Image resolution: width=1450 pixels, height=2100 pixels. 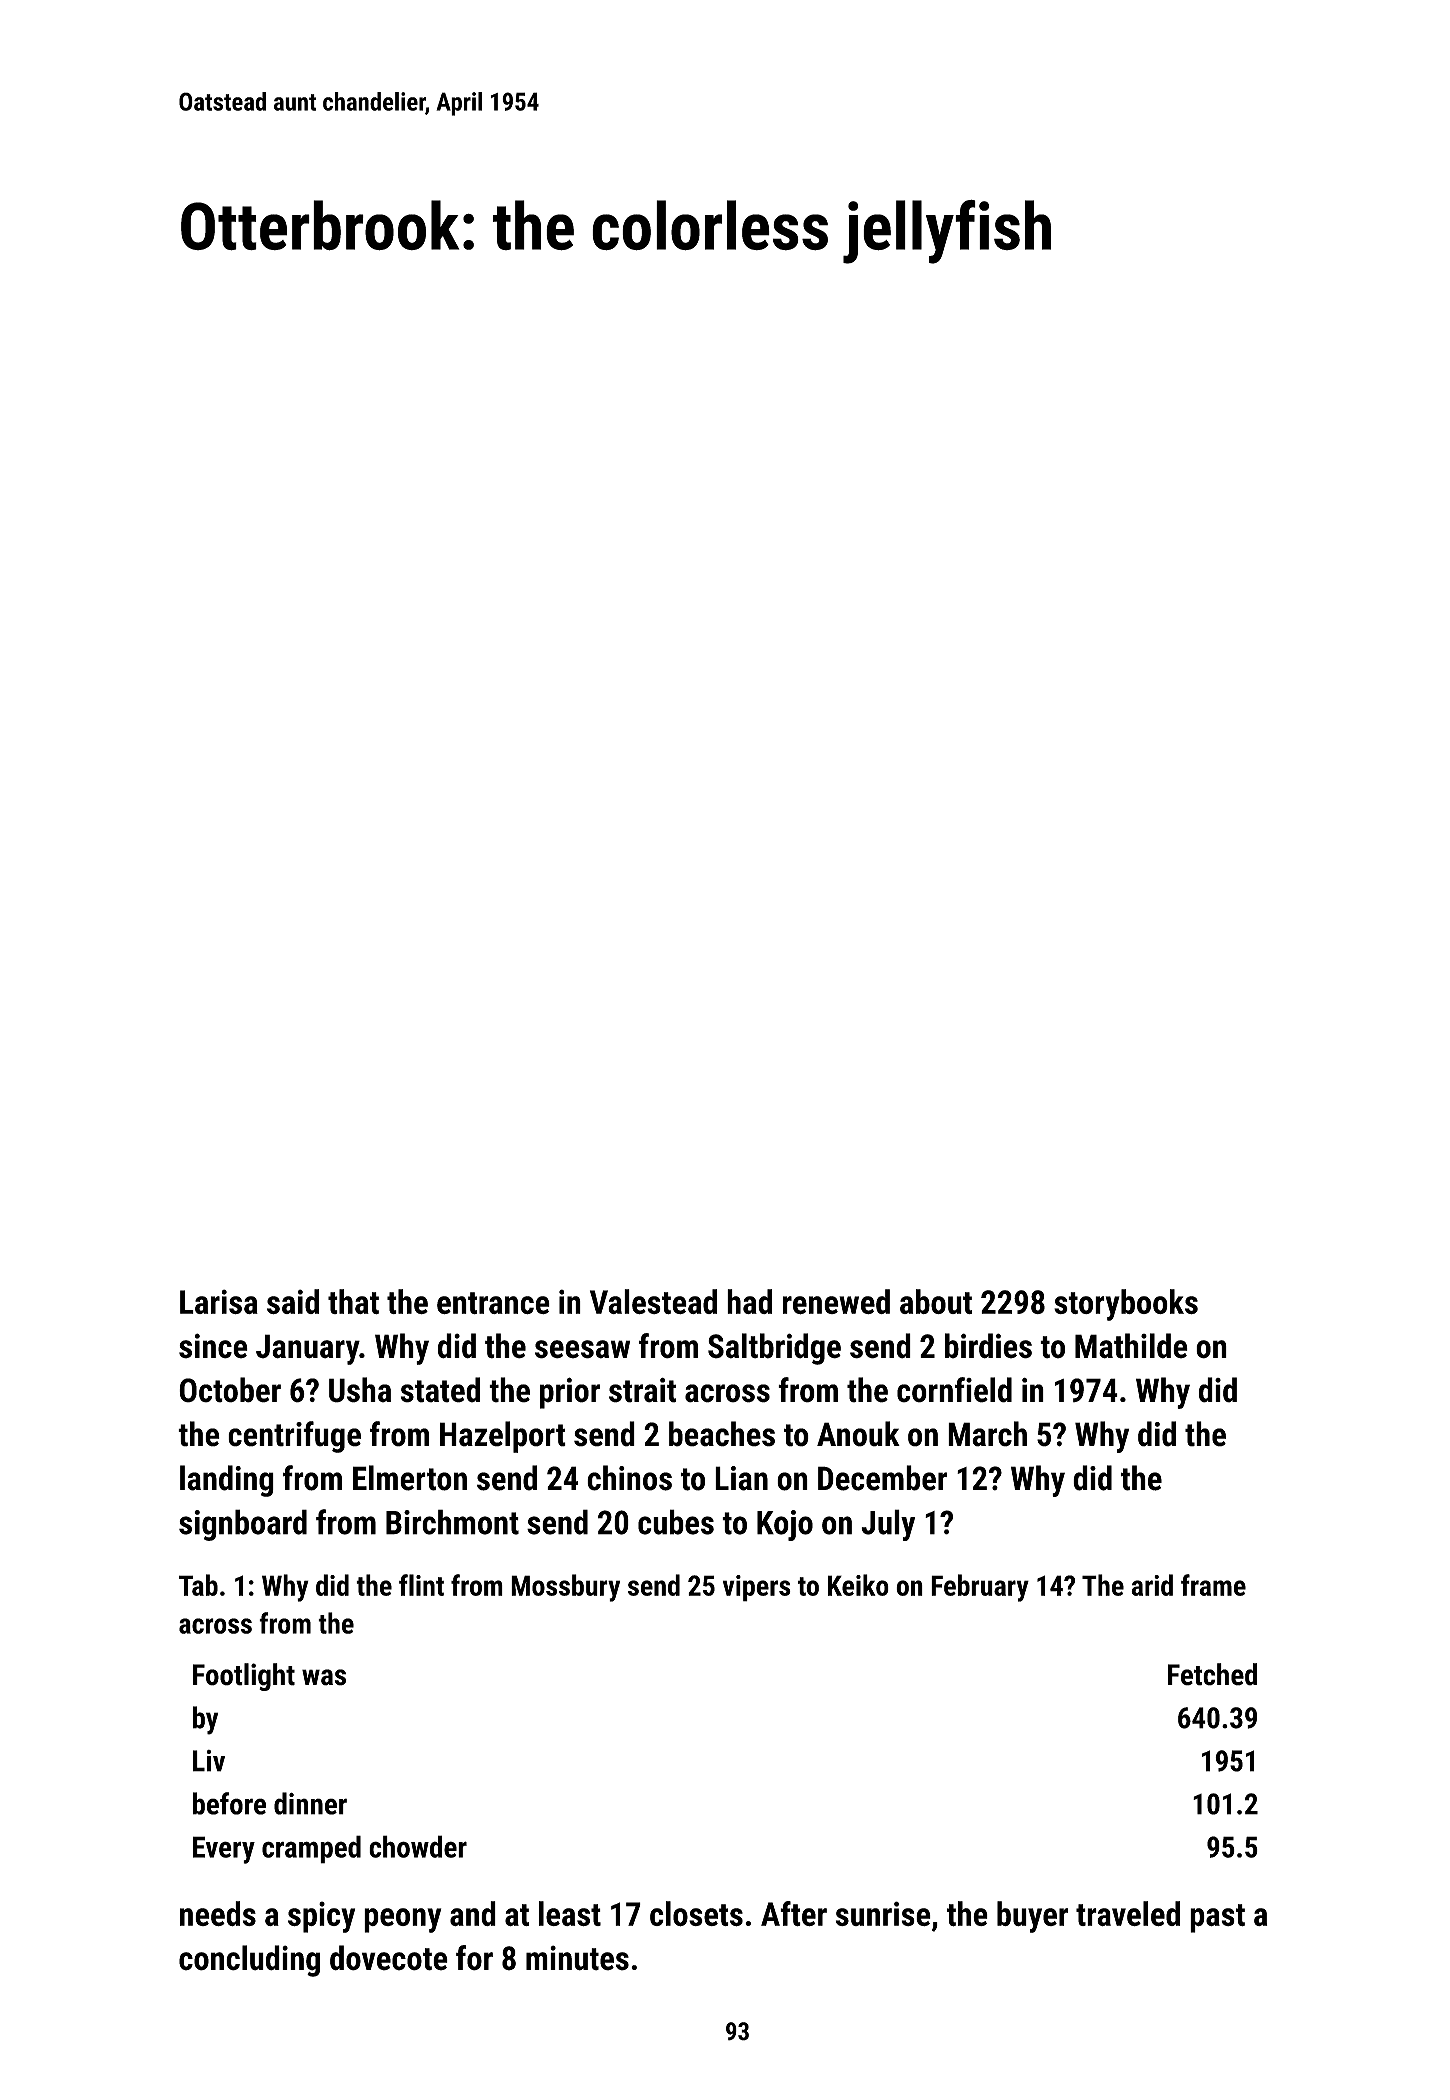 I want to click on concluding, so click(x=249, y=1961).
